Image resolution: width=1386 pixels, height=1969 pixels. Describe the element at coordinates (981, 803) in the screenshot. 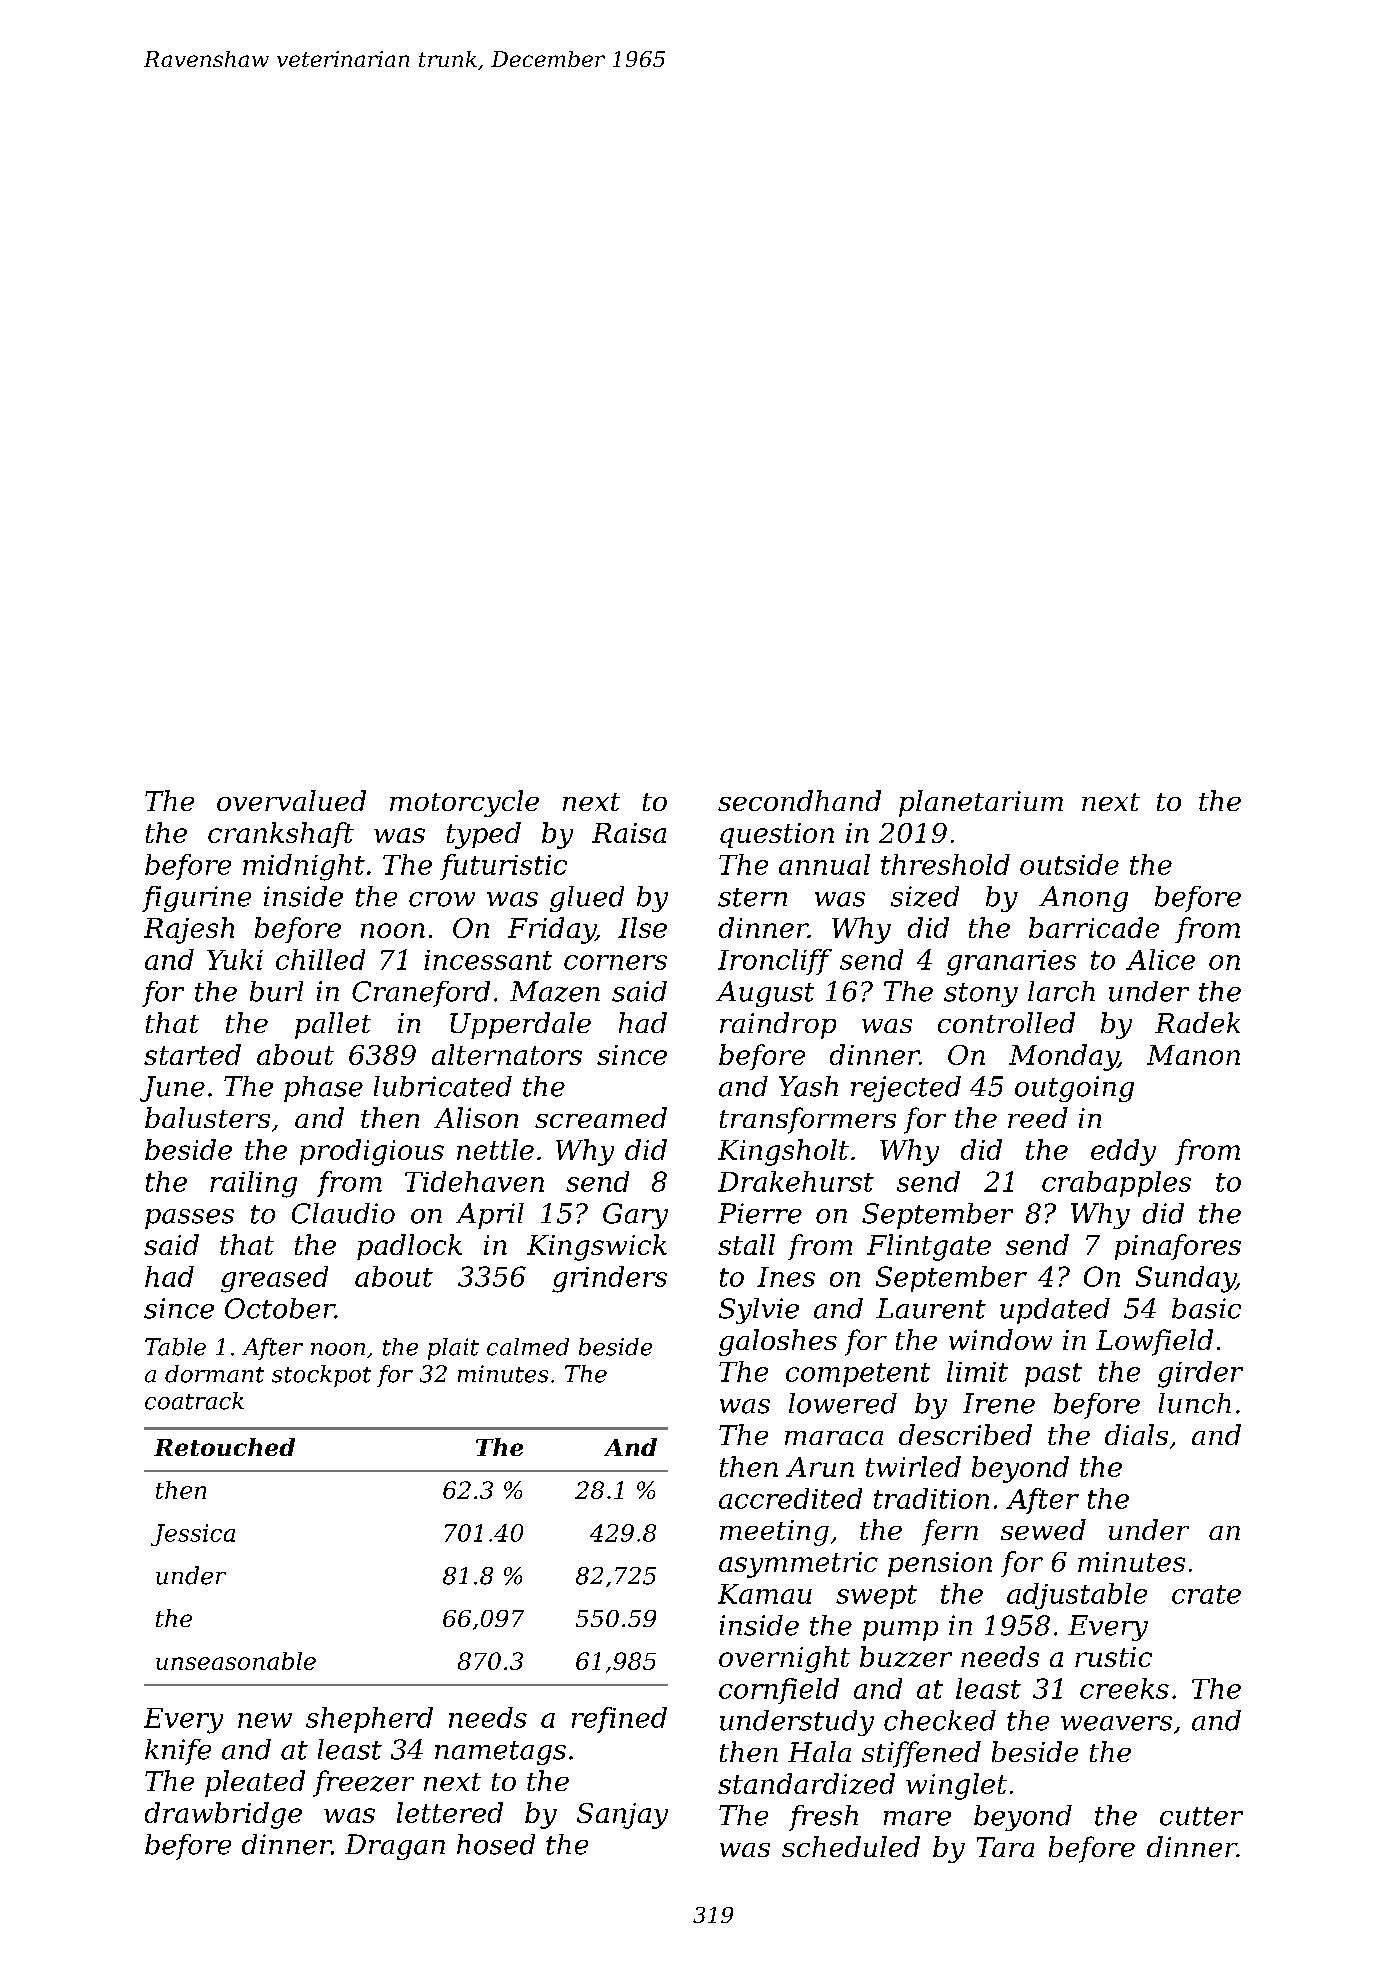

I see `planetarium` at that location.
